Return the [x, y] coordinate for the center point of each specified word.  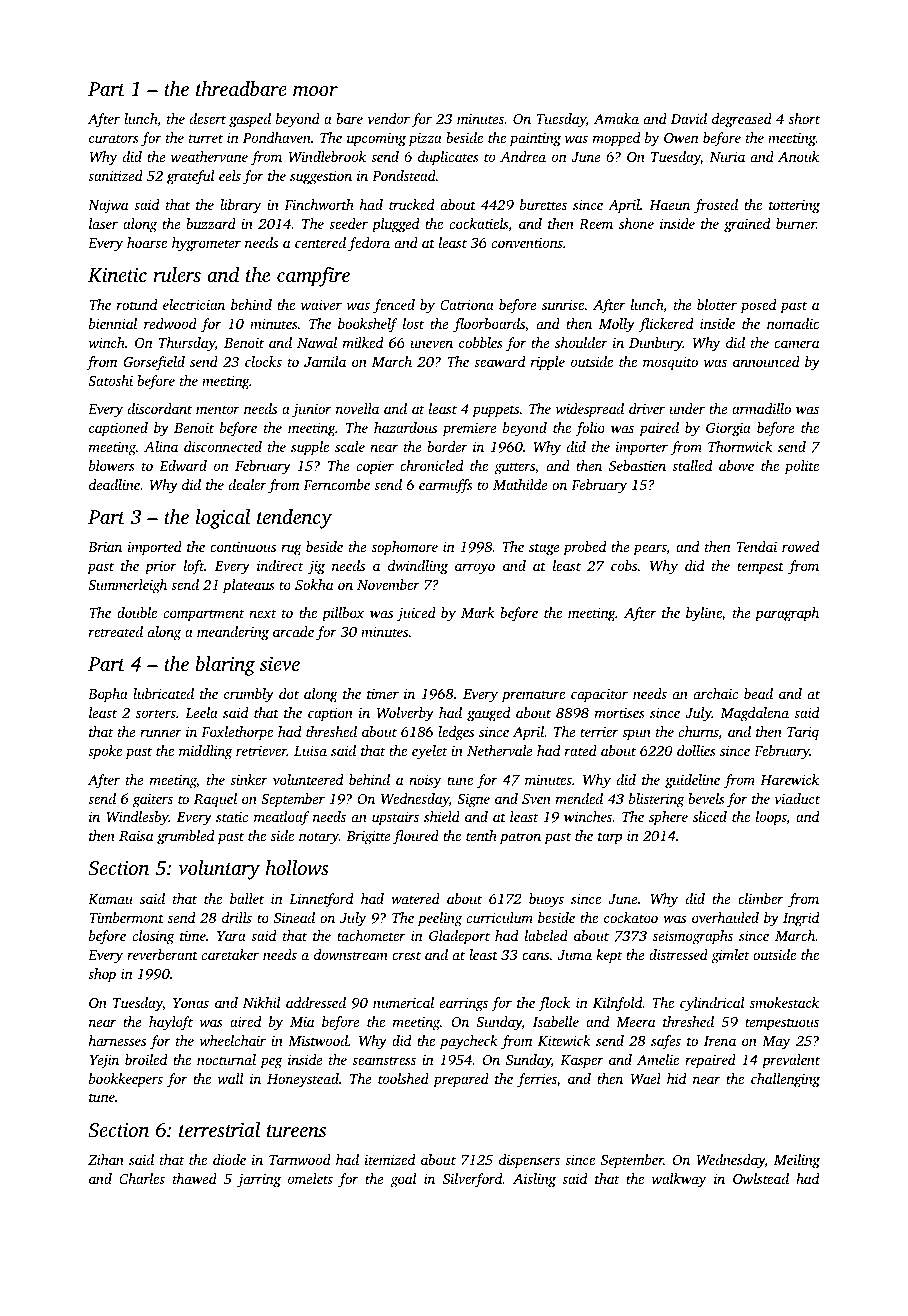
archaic [716, 693]
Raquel [215, 800]
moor [315, 91]
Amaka [616, 118]
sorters [156, 713]
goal [403, 1180]
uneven [432, 344]
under [687, 408]
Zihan [106, 1159]
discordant [160, 408]
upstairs [395, 818]
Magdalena [754, 714]
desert [208, 118]
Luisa [310, 751]
